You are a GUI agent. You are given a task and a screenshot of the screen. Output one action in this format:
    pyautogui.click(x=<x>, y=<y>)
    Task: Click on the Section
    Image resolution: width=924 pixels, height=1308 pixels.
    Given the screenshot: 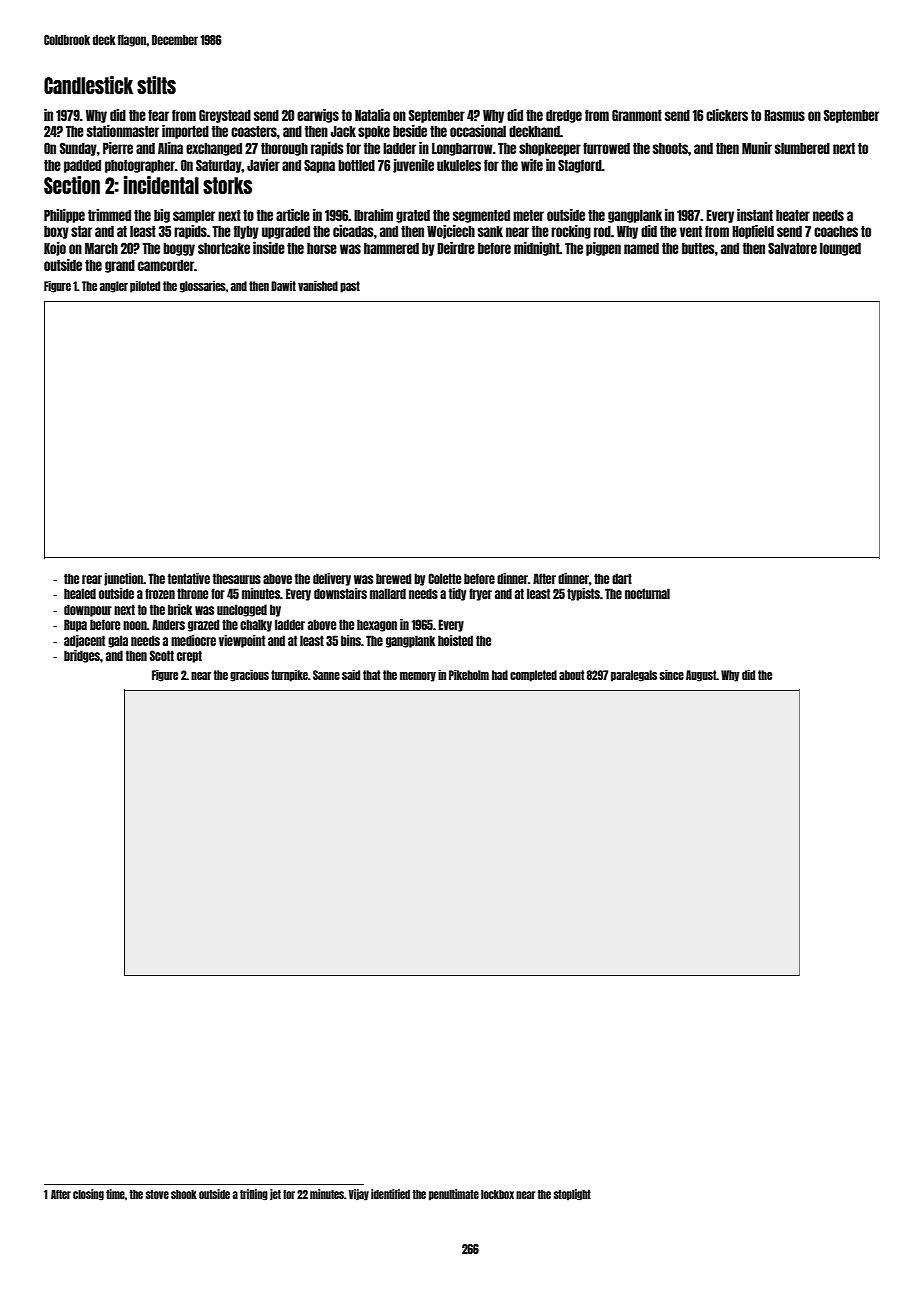 What is the action you would take?
    pyautogui.click(x=72, y=185)
